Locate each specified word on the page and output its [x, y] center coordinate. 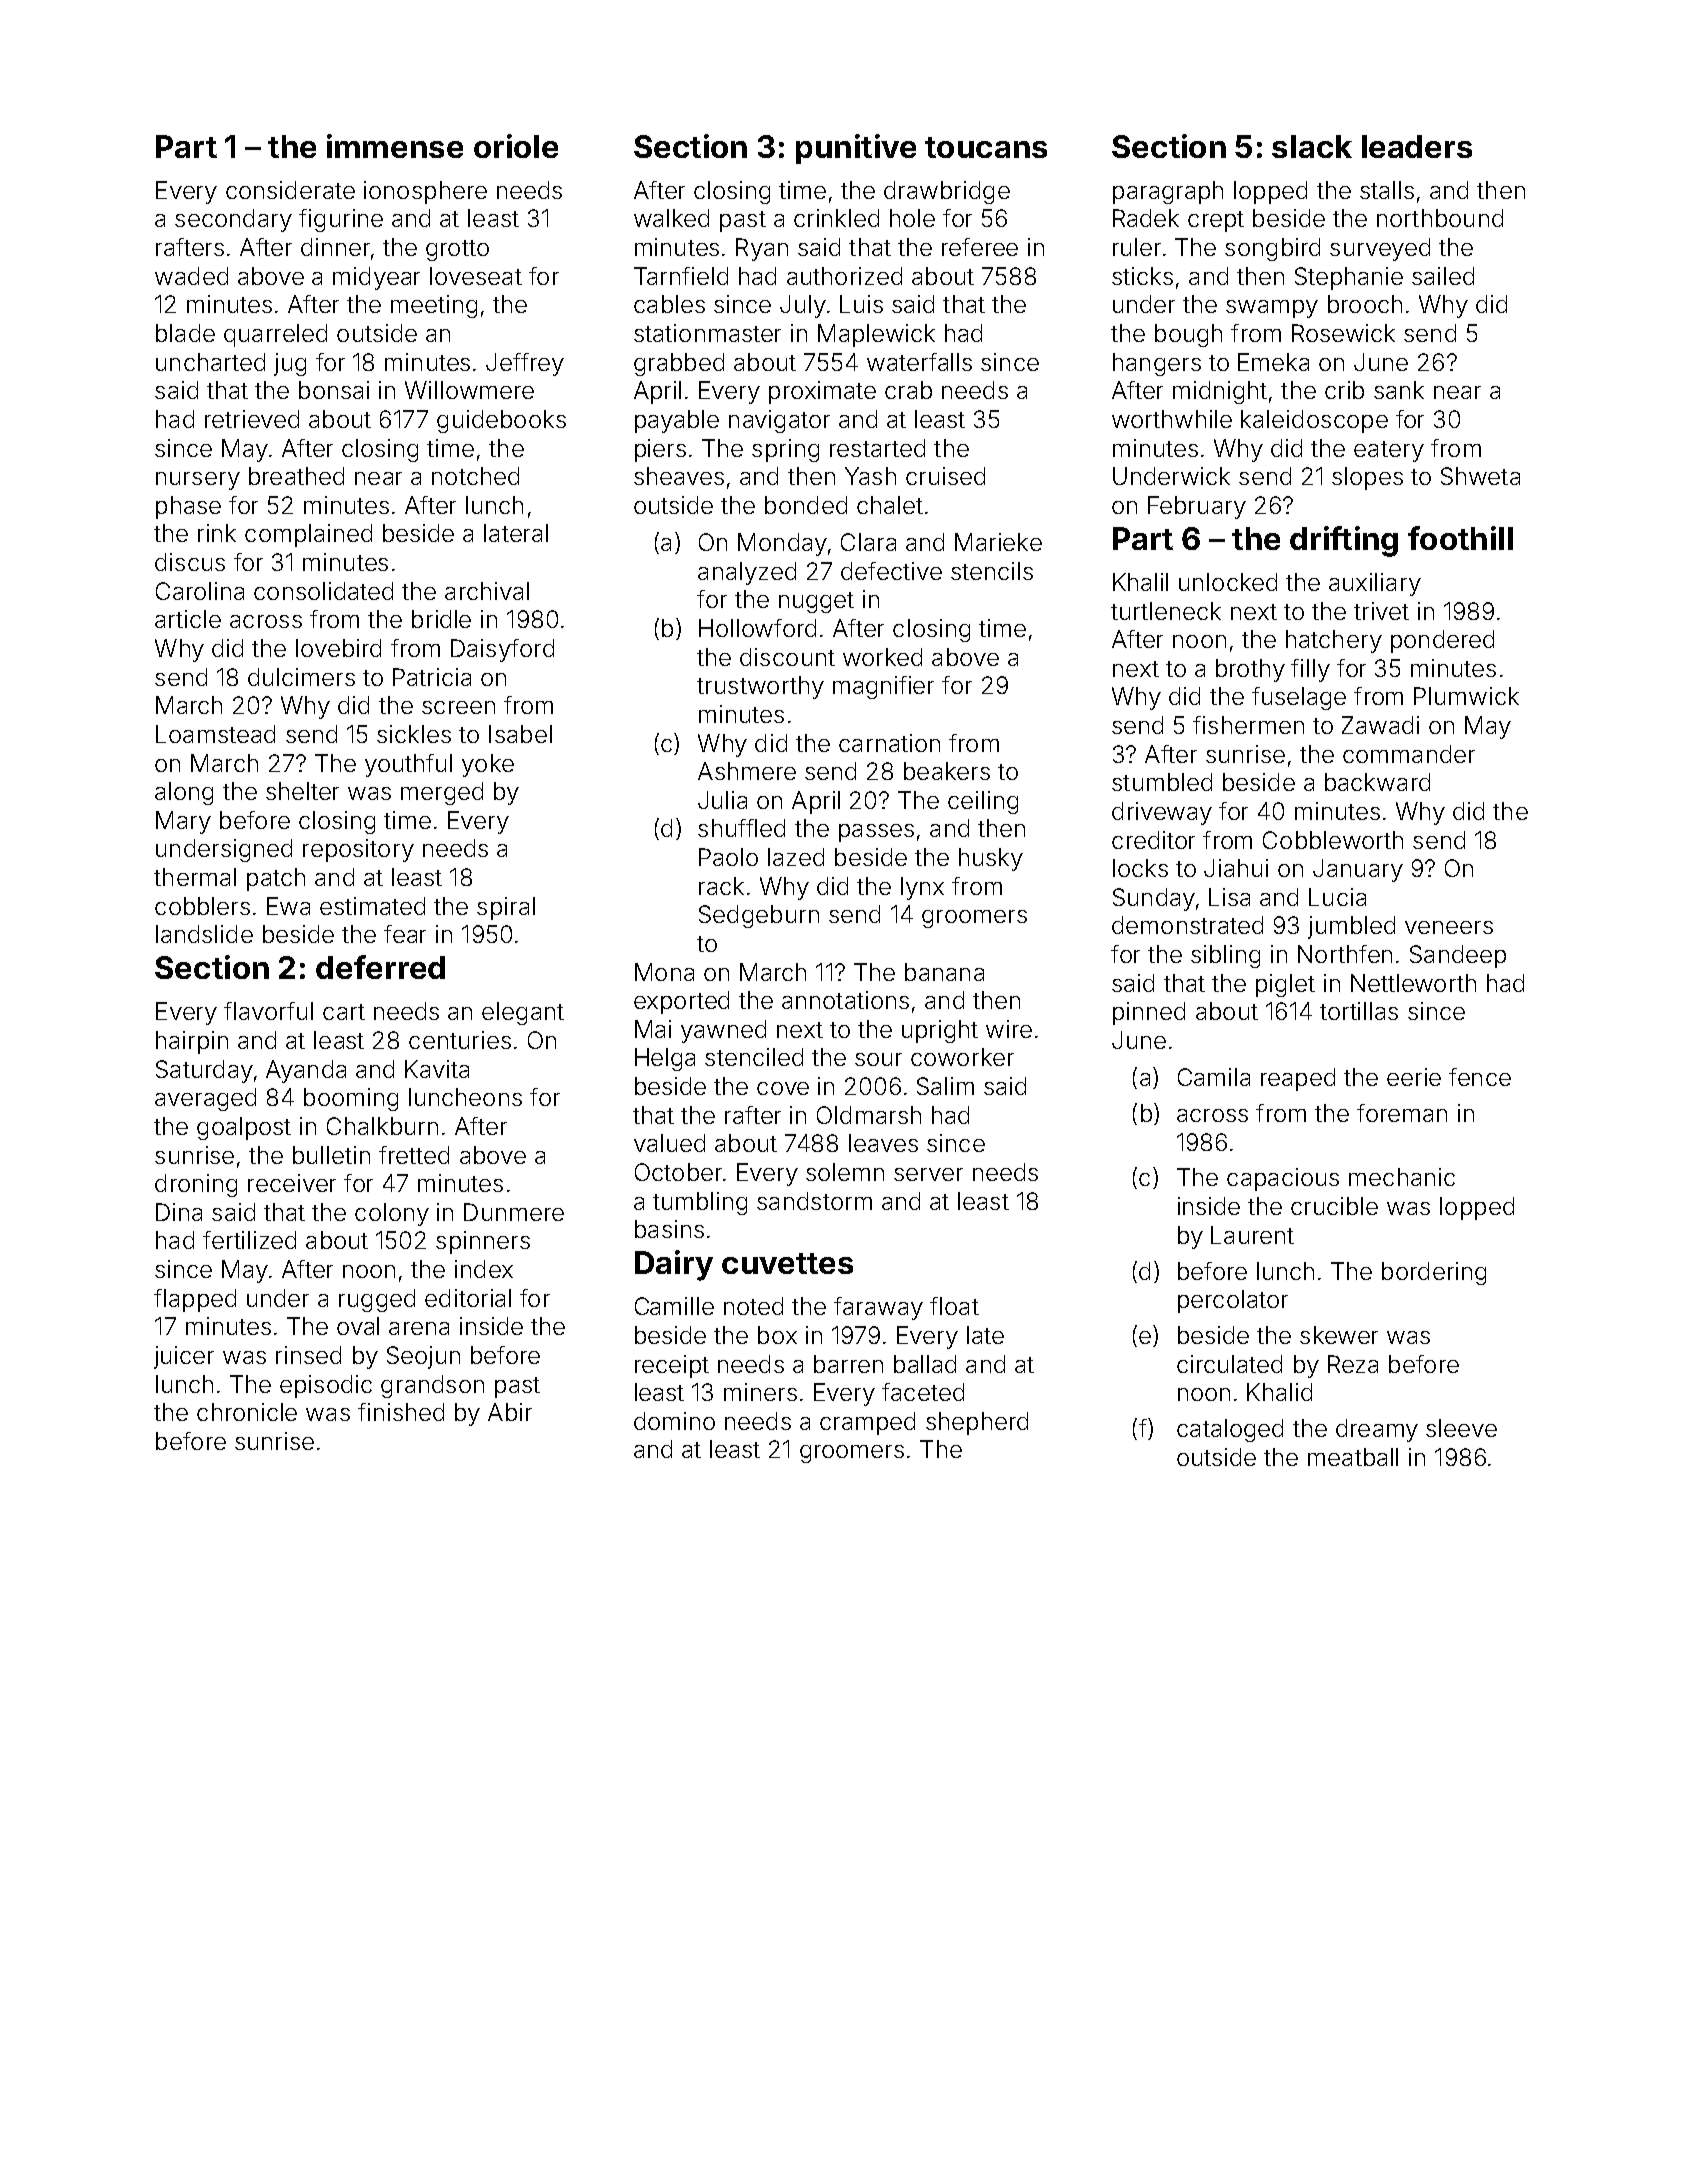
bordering [1434, 1273]
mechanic [1402, 1177]
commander [1409, 754]
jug [290, 364]
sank [1399, 390]
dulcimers [301, 677]
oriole [516, 146]
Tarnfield [681, 276]
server [928, 1174]
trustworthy [760, 687]
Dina [179, 1212]
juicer [184, 1357]
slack [1312, 146]
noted [753, 1306]
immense [395, 146]
